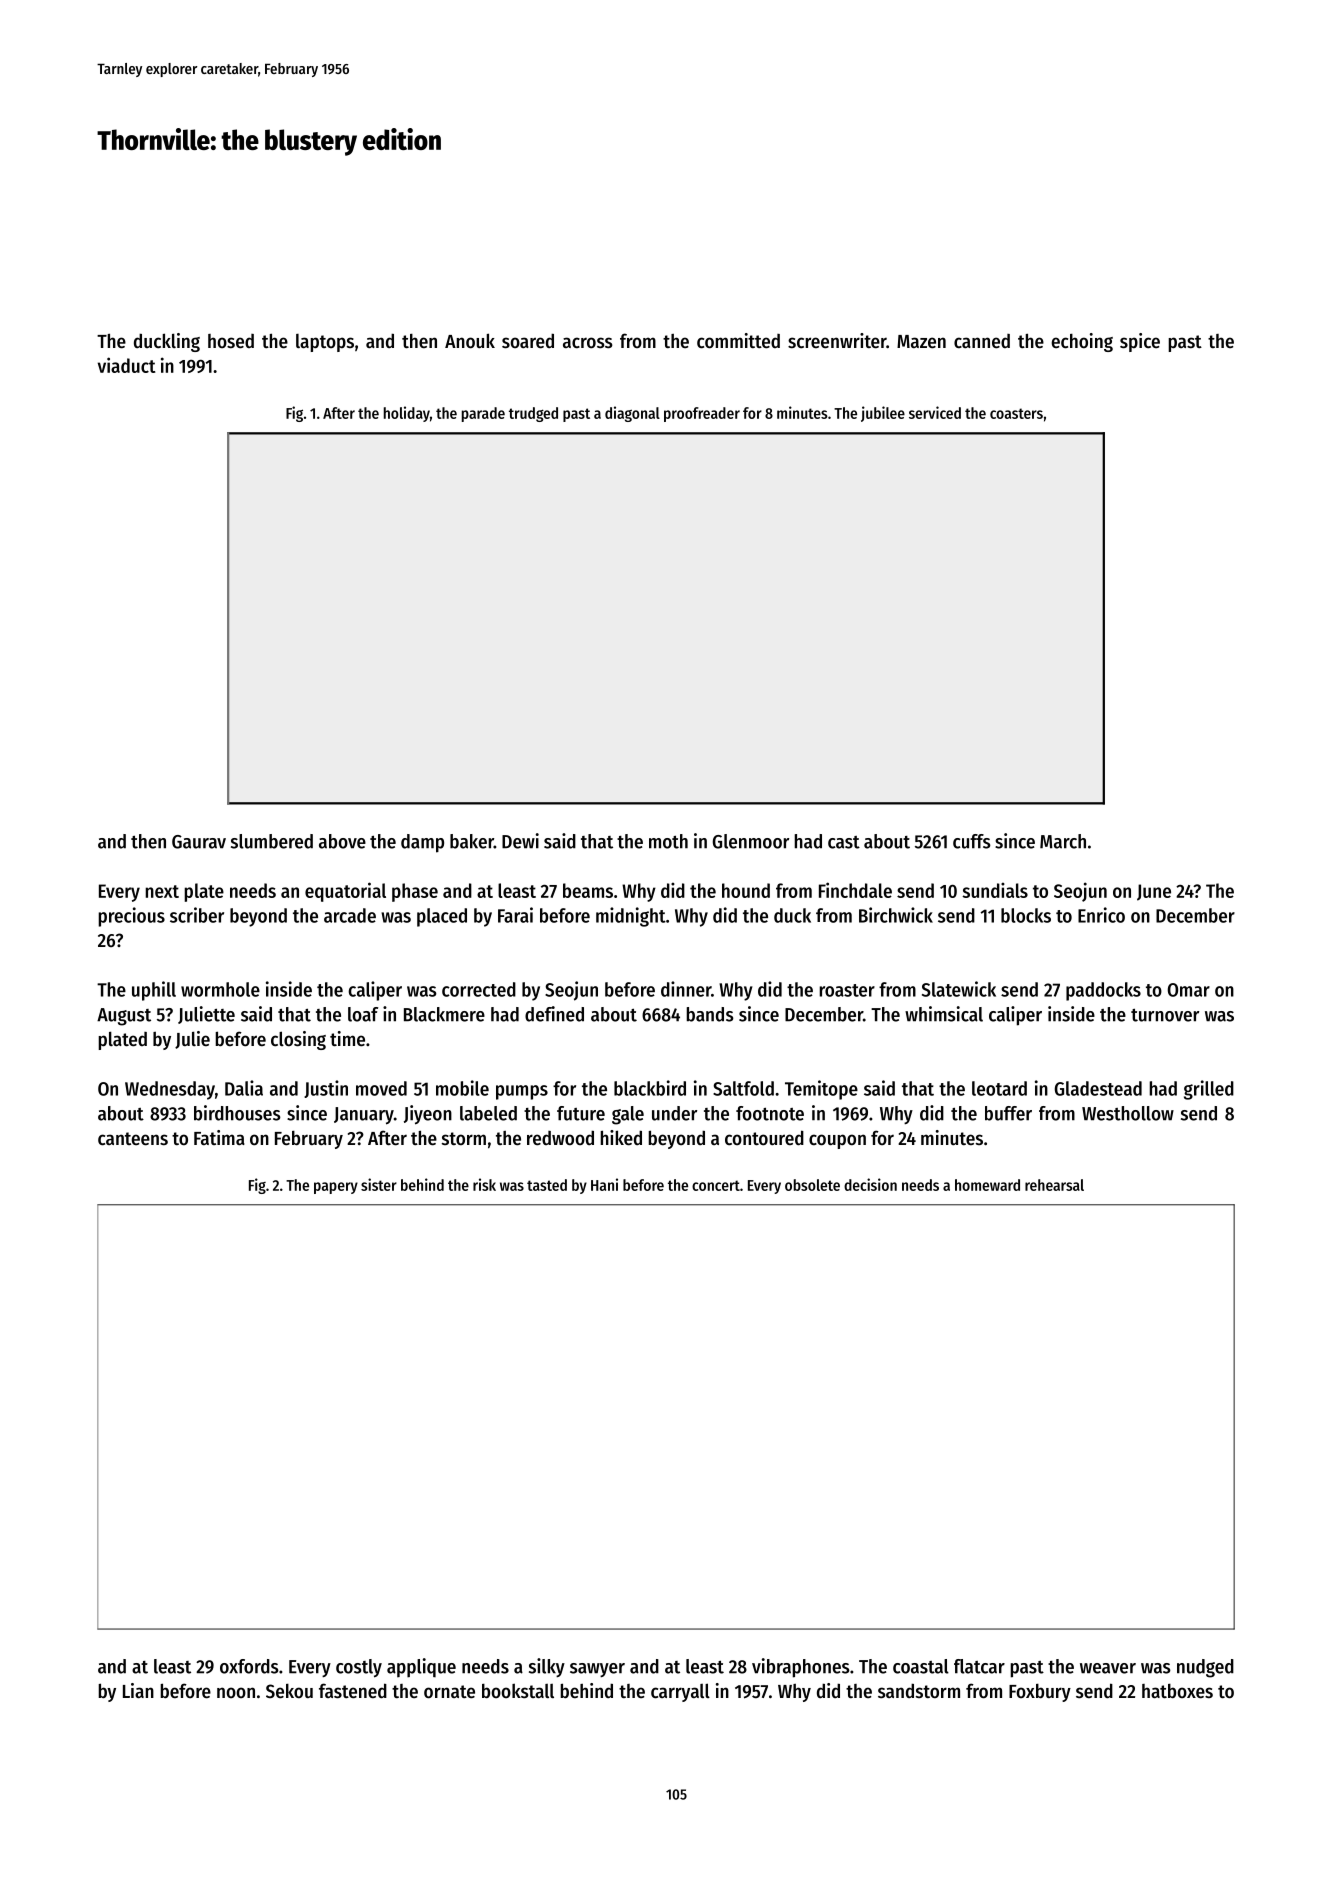  I want to click on March, so click(1063, 841).
